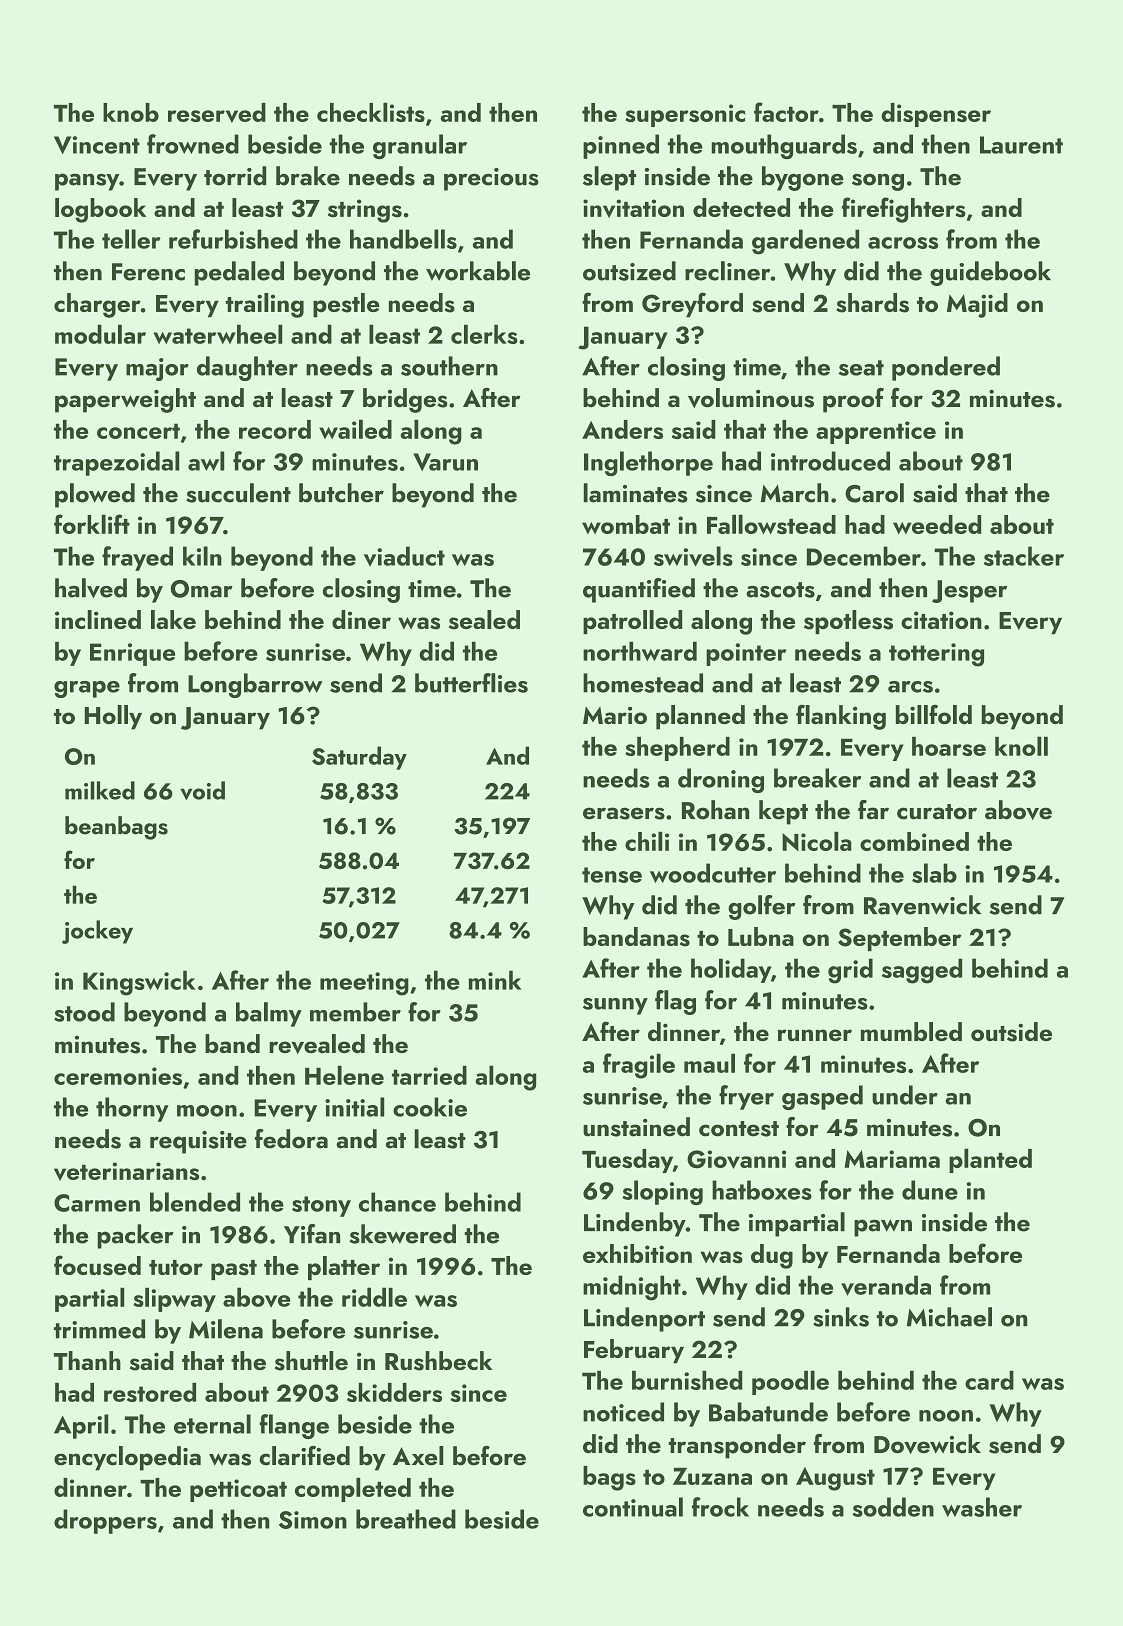 The image size is (1123, 1626). What do you see at coordinates (217, 113) in the screenshot?
I see `reserved` at bounding box center [217, 113].
